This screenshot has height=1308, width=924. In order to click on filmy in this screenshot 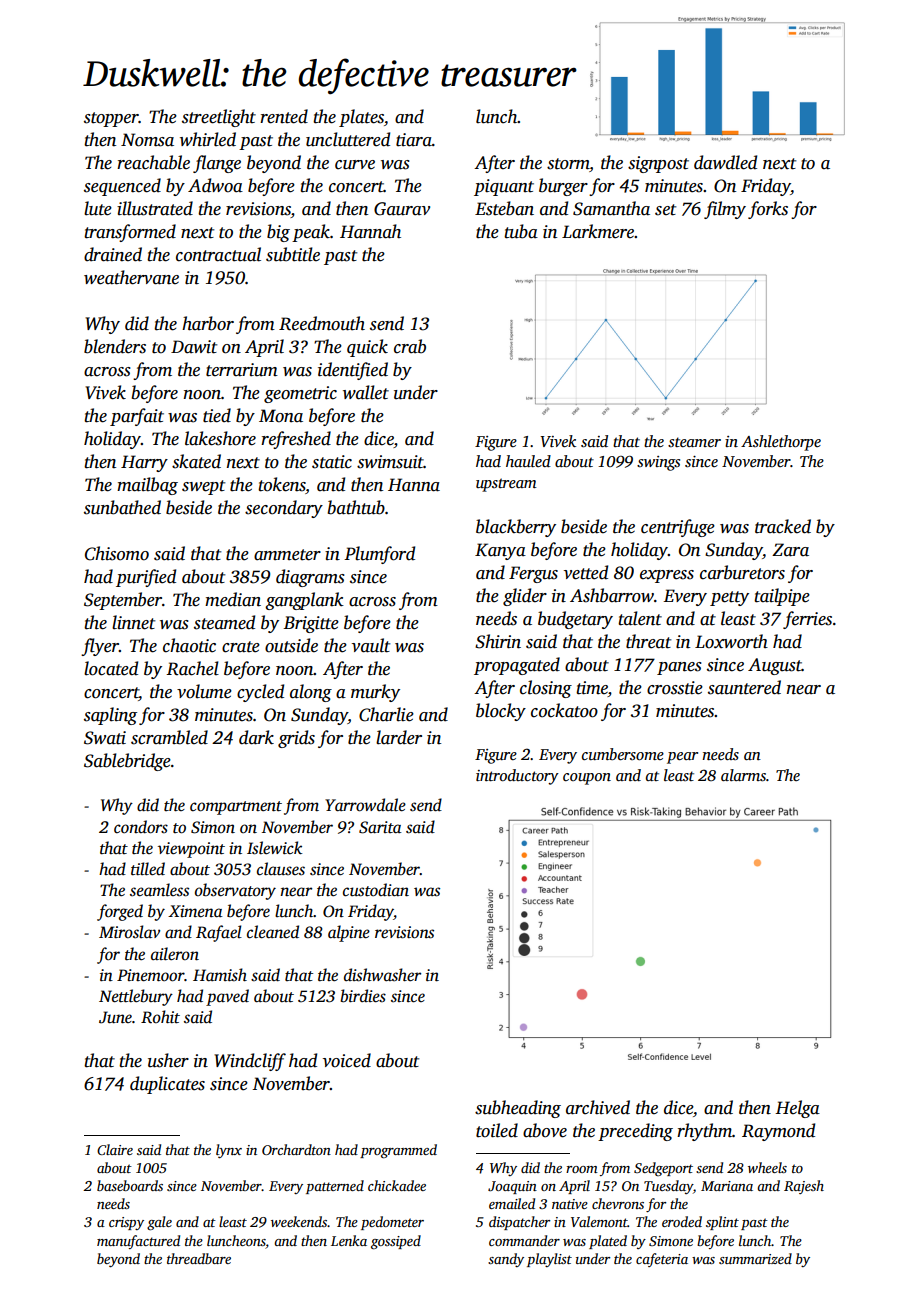, I will do `click(725, 210)`.
